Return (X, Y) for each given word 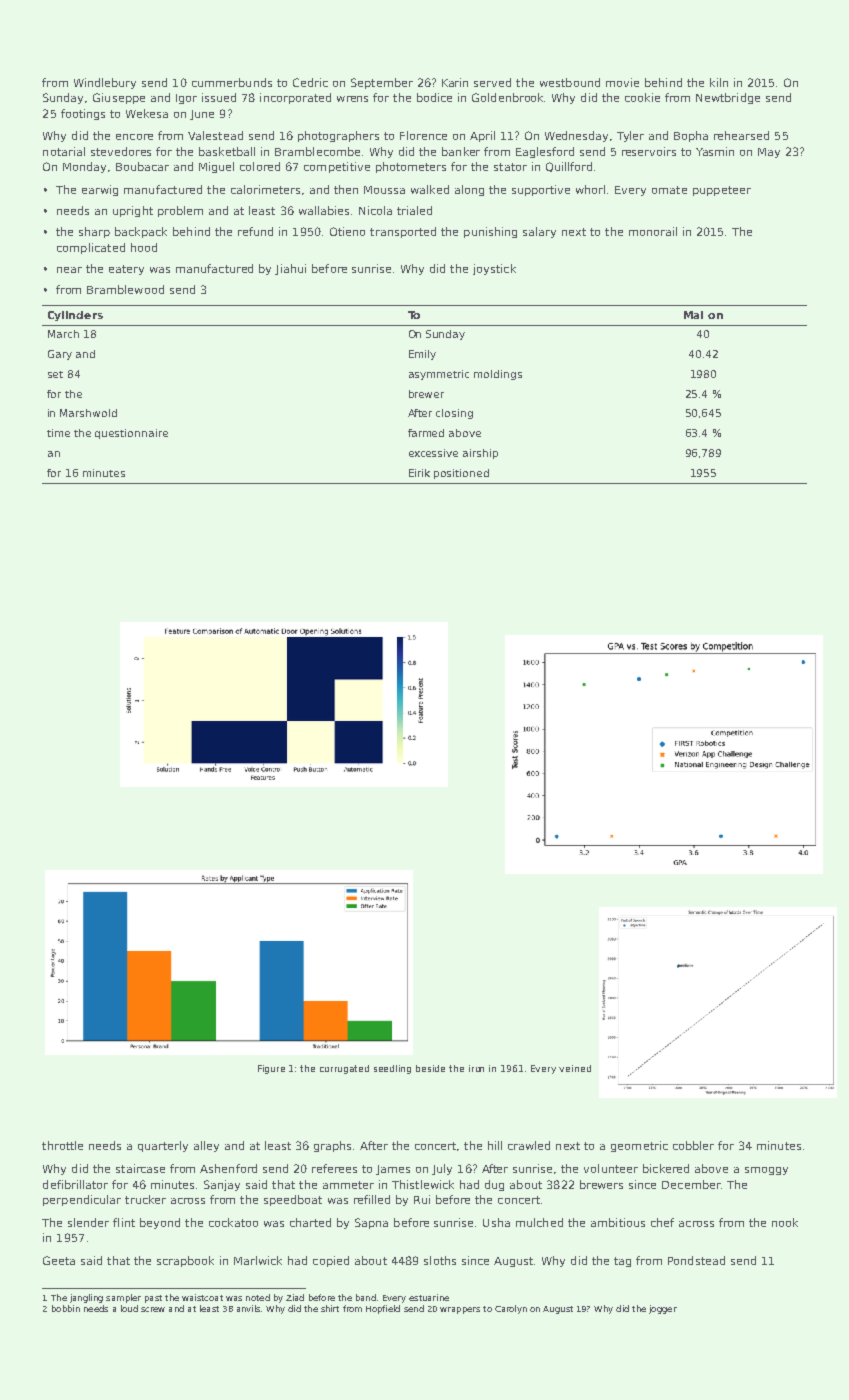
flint (124, 1222)
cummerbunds (232, 82)
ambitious (618, 1222)
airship (480, 454)
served (492, 82)
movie (622, 82)
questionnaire (131, 434)
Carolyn (511, 1309)
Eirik (419, 473)
